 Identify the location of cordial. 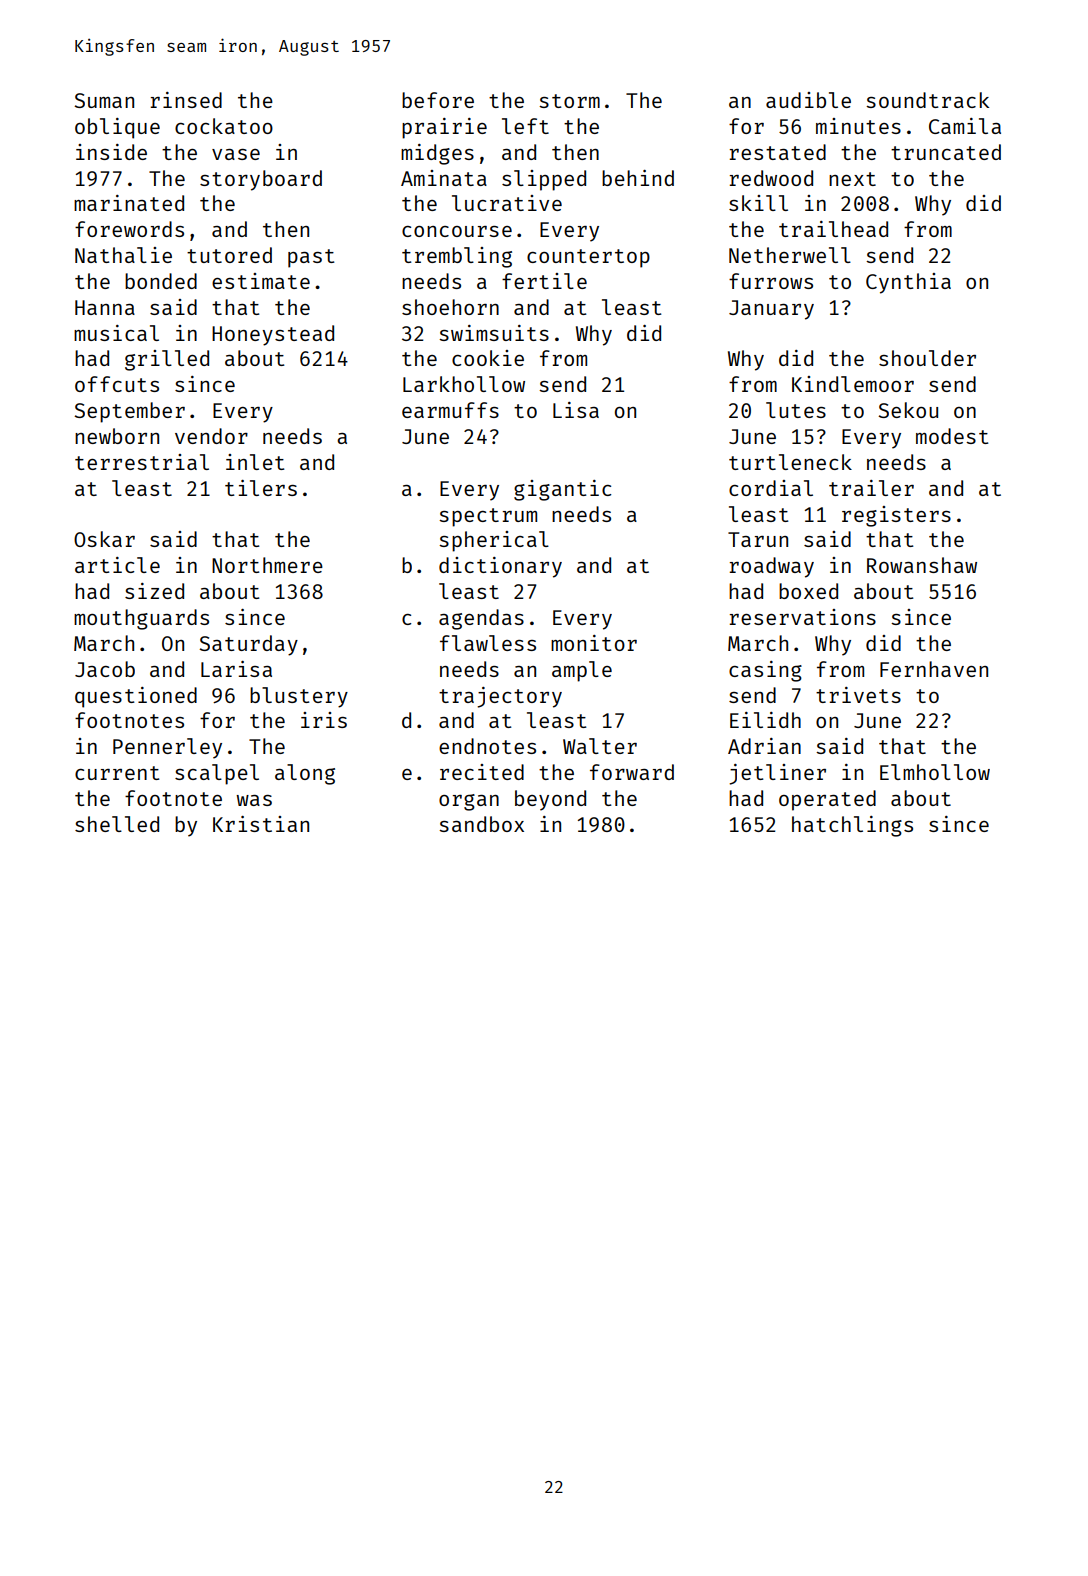
(771, 488).
